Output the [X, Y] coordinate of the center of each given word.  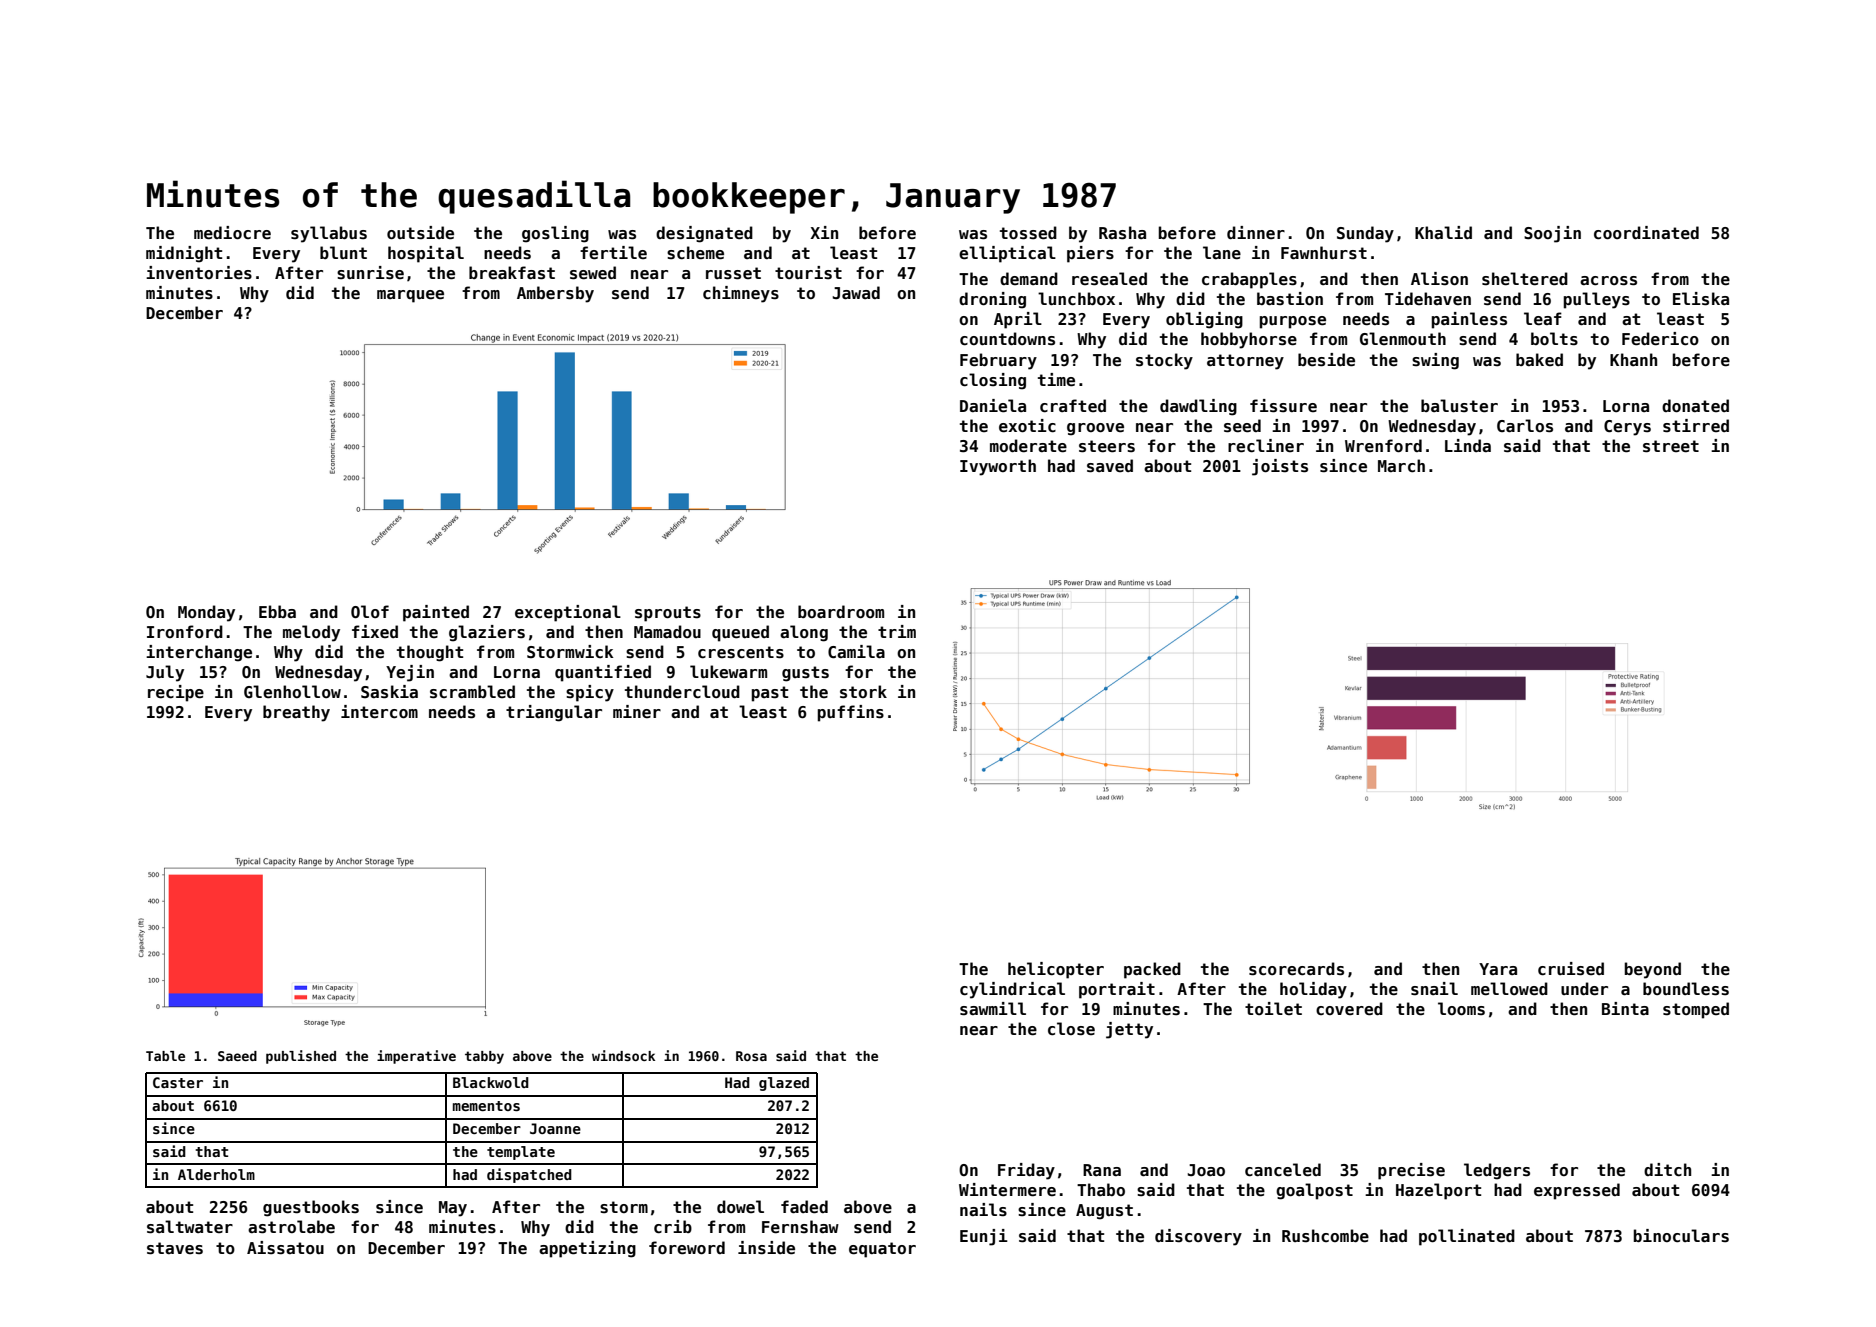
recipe [176, 693]
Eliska [1701, 299]
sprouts [668, 614]
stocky [1164, 361]
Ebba [277, 611]
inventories [199, 273]
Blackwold [491, 1082]
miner [637, 711]
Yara [1498, 969]
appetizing [587, 1249]
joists [1280, 467]
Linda [1468, 445]
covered [1349, 1009]
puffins [851, 713]
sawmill [993, 1008]
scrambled [472, 692]
